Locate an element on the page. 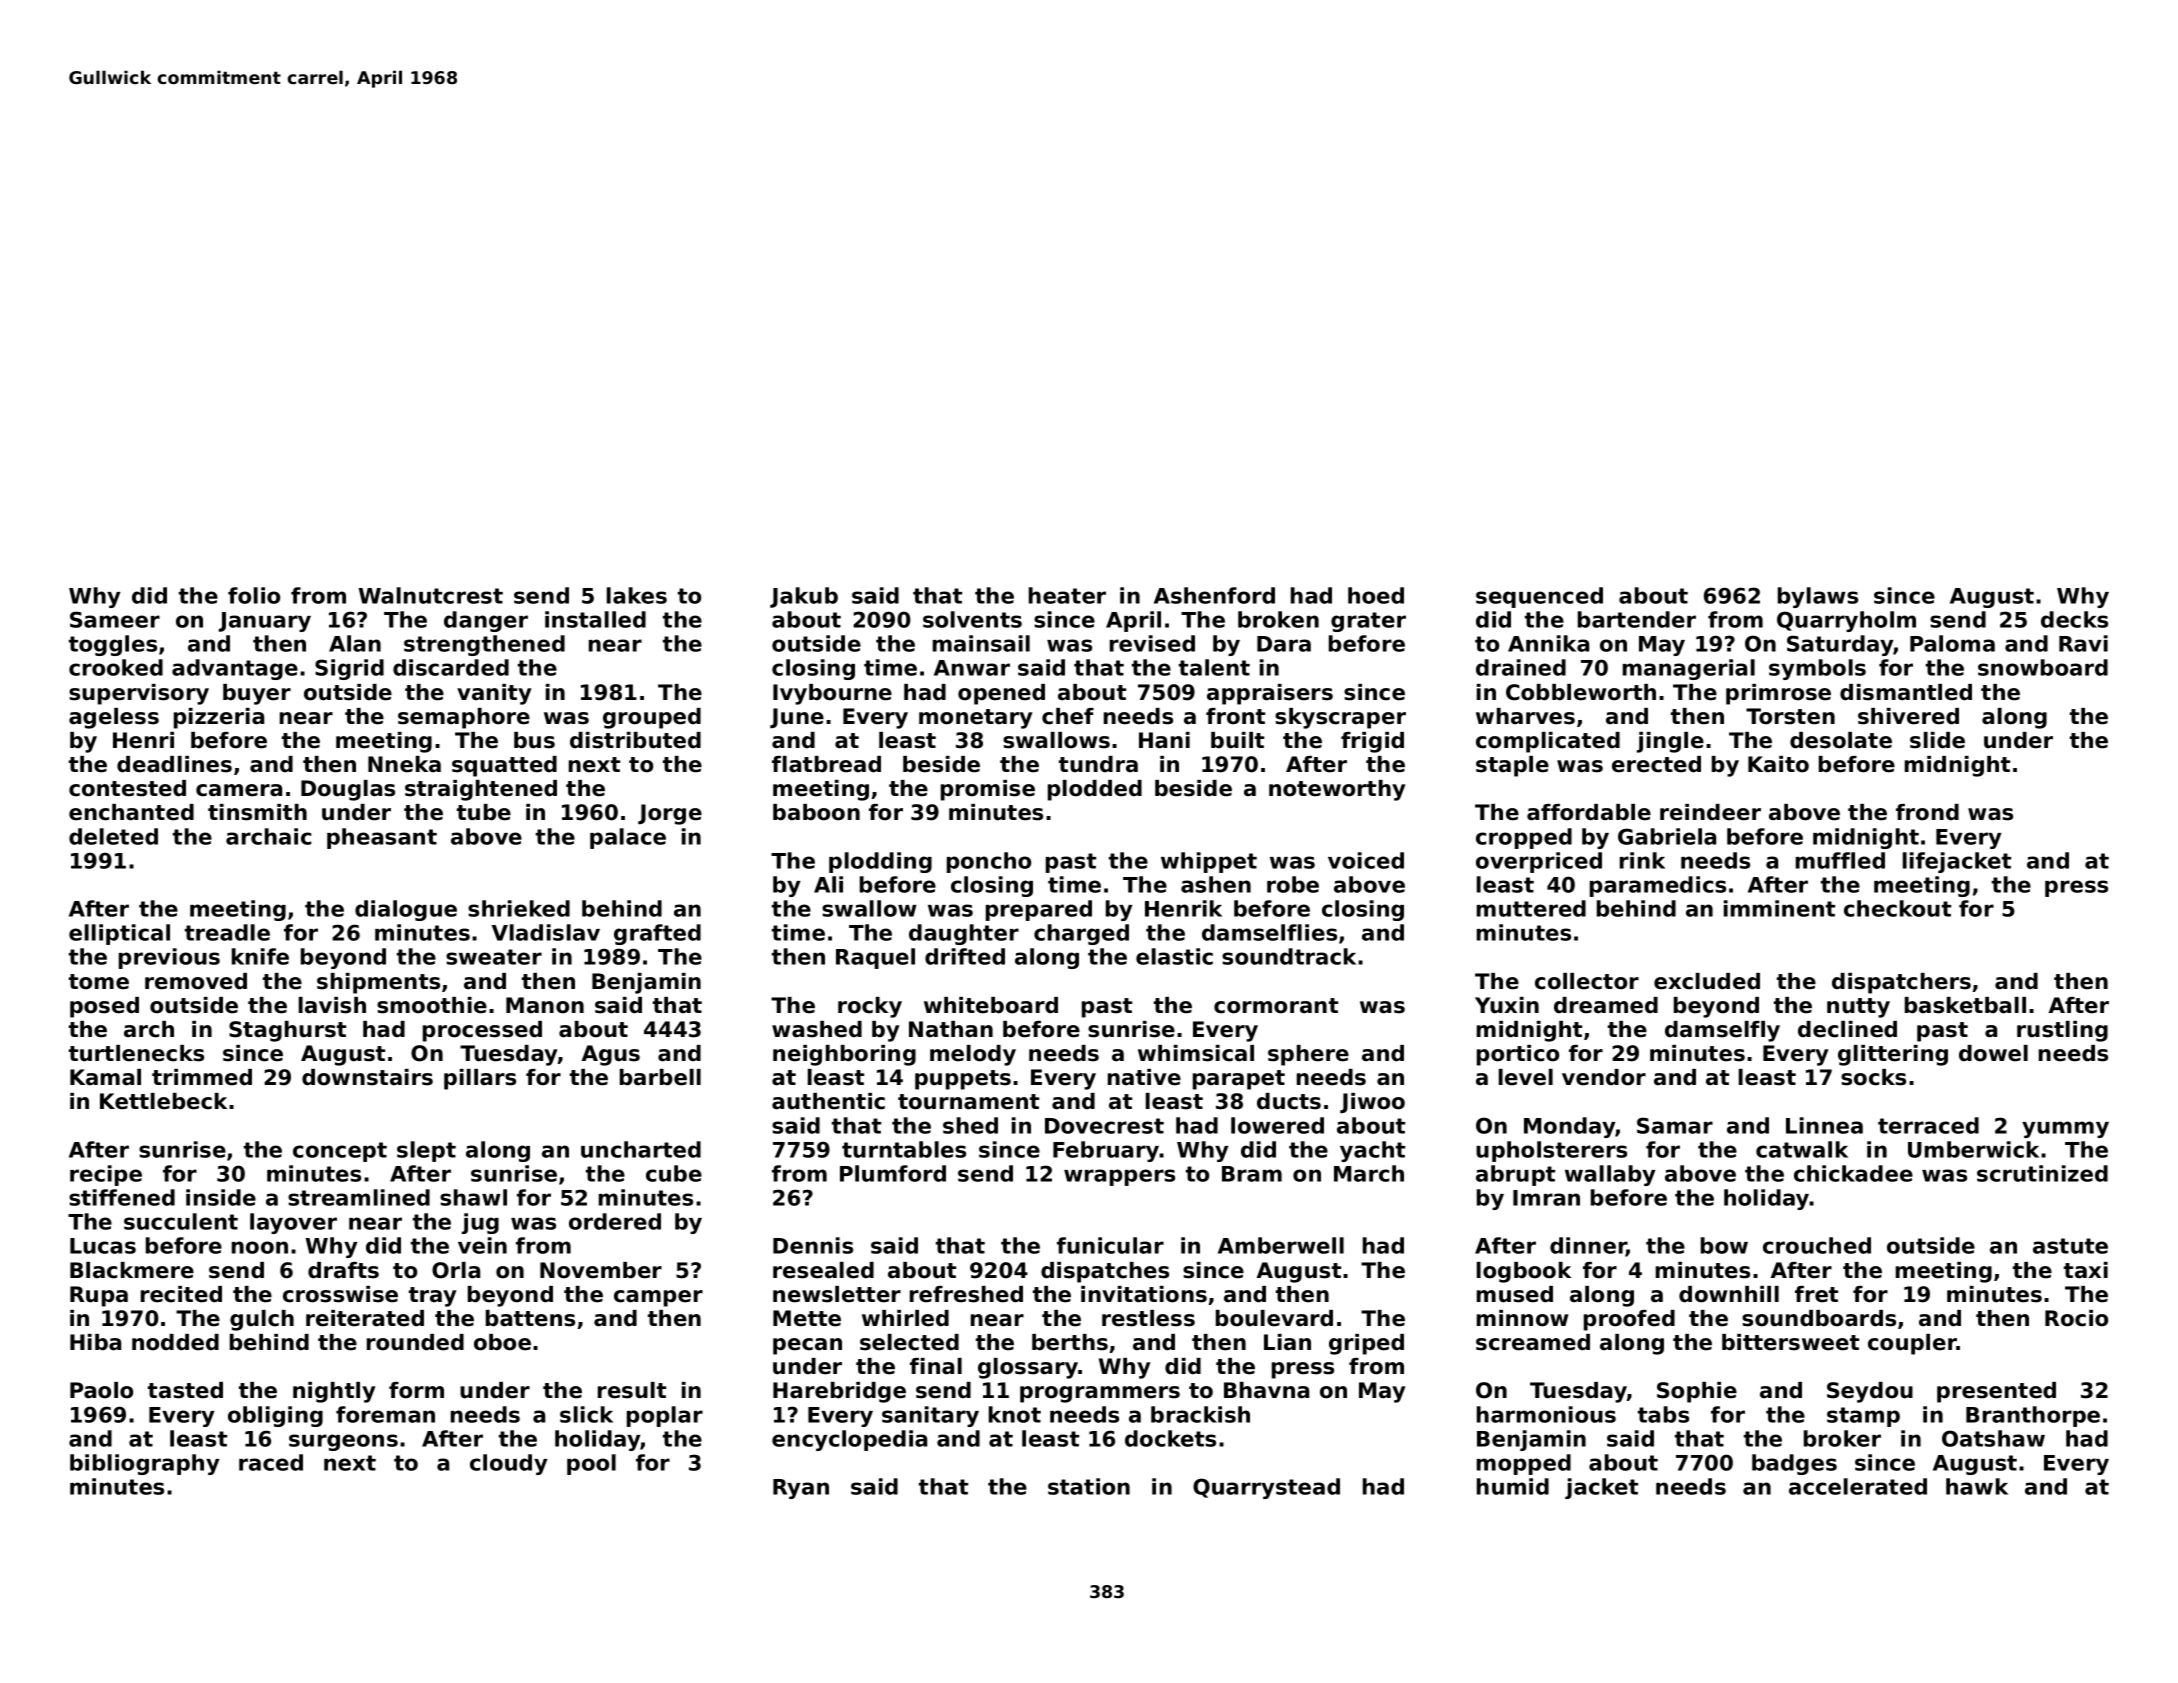 Image resolution: width=2178 pixels, height=1683 pixels. lakes is located at coordinates (637, 595).
